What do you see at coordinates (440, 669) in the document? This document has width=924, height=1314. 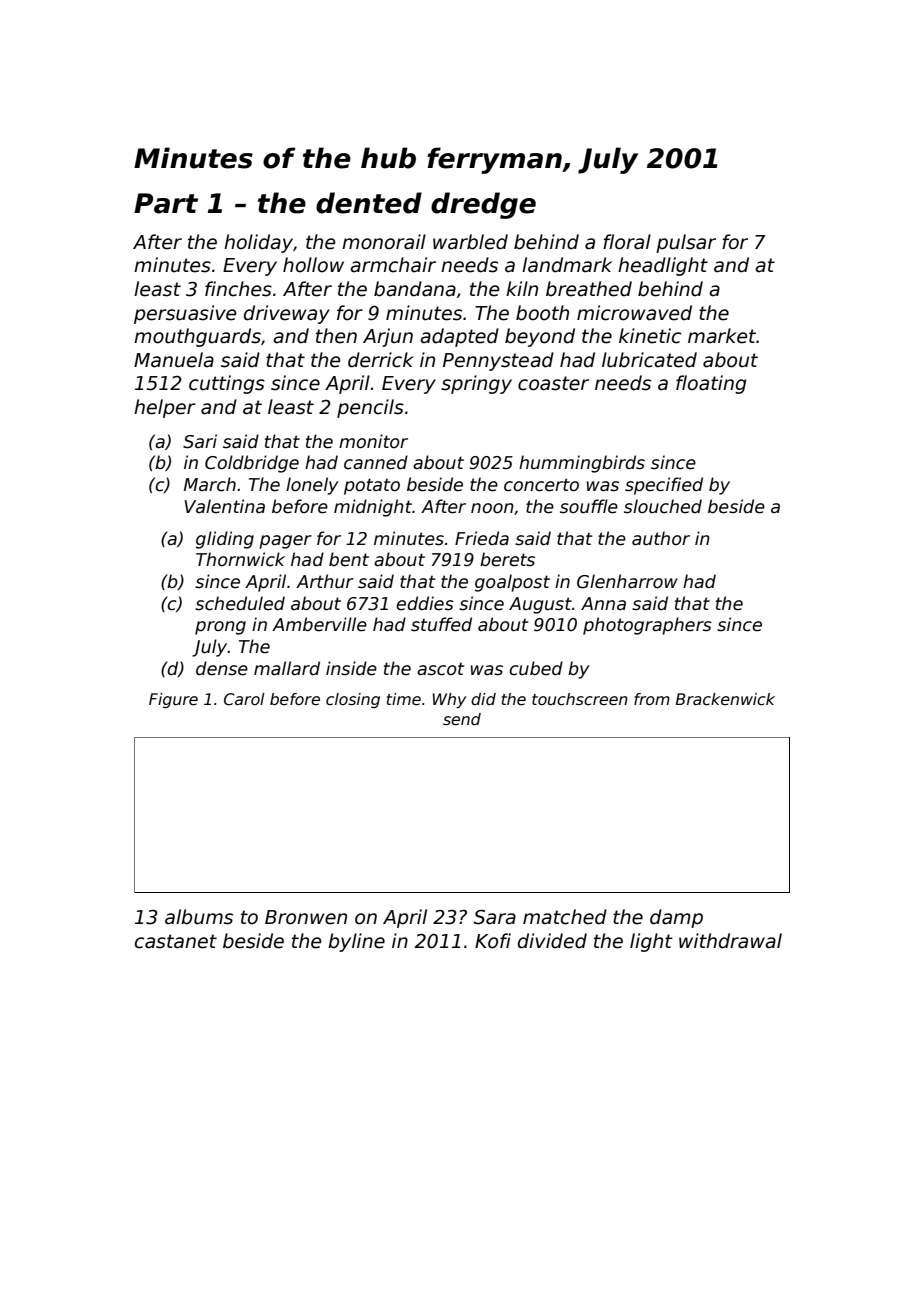 I see `ascot` at bounding box center [440, 669].
